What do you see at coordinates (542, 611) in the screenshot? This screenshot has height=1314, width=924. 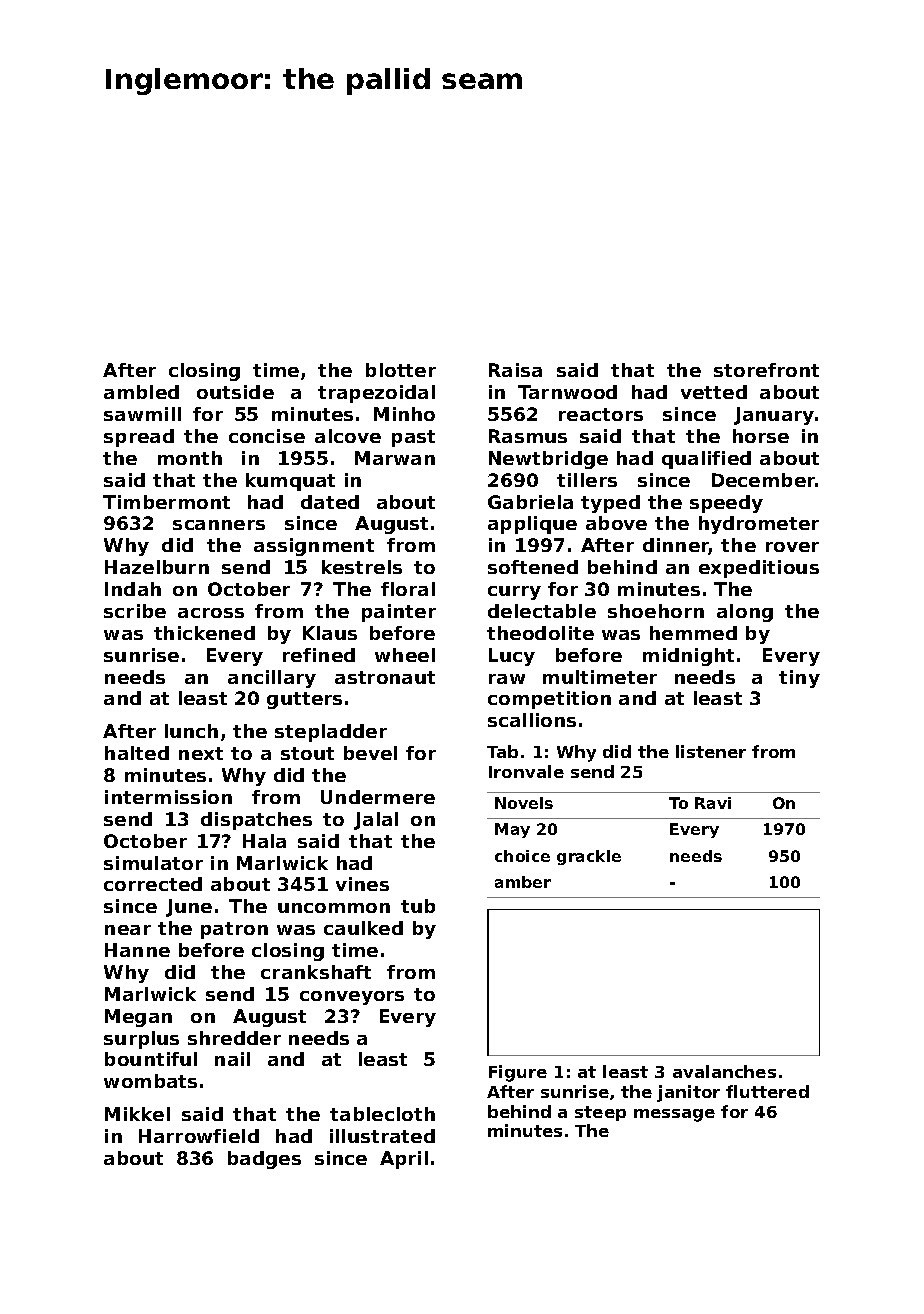 I see `delectable` at bounding box center [542, 611].
